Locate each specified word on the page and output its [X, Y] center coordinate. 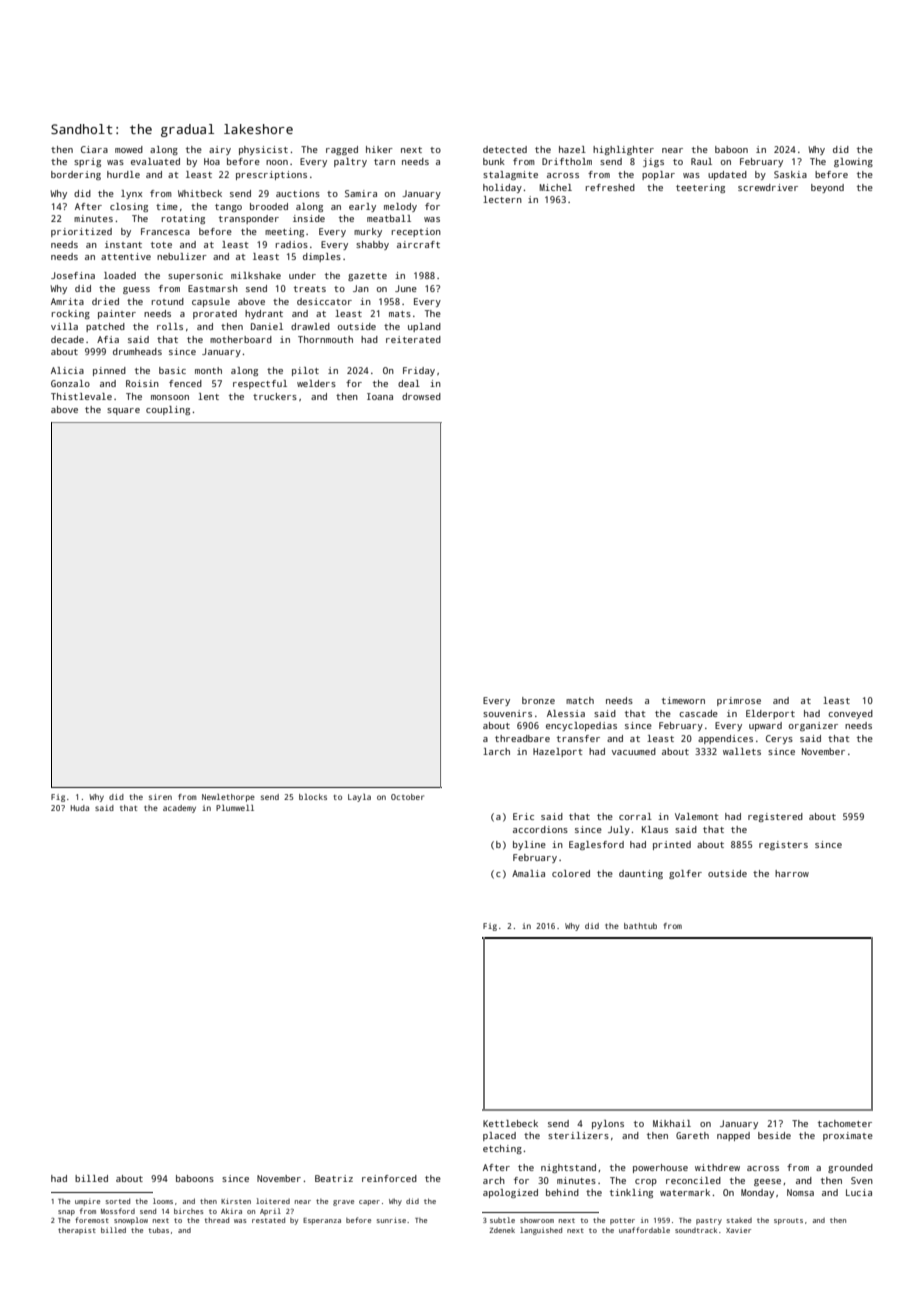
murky [368, 232]
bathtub [640, 926]
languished [541, 1231]
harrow [792, 873]
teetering [700, 188]
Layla [359, 798]
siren [160, 797]
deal [409, 383]
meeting [284, 232]
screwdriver [768, 187]
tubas [159, 1230]
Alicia [67, 370]
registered [775, 817]
